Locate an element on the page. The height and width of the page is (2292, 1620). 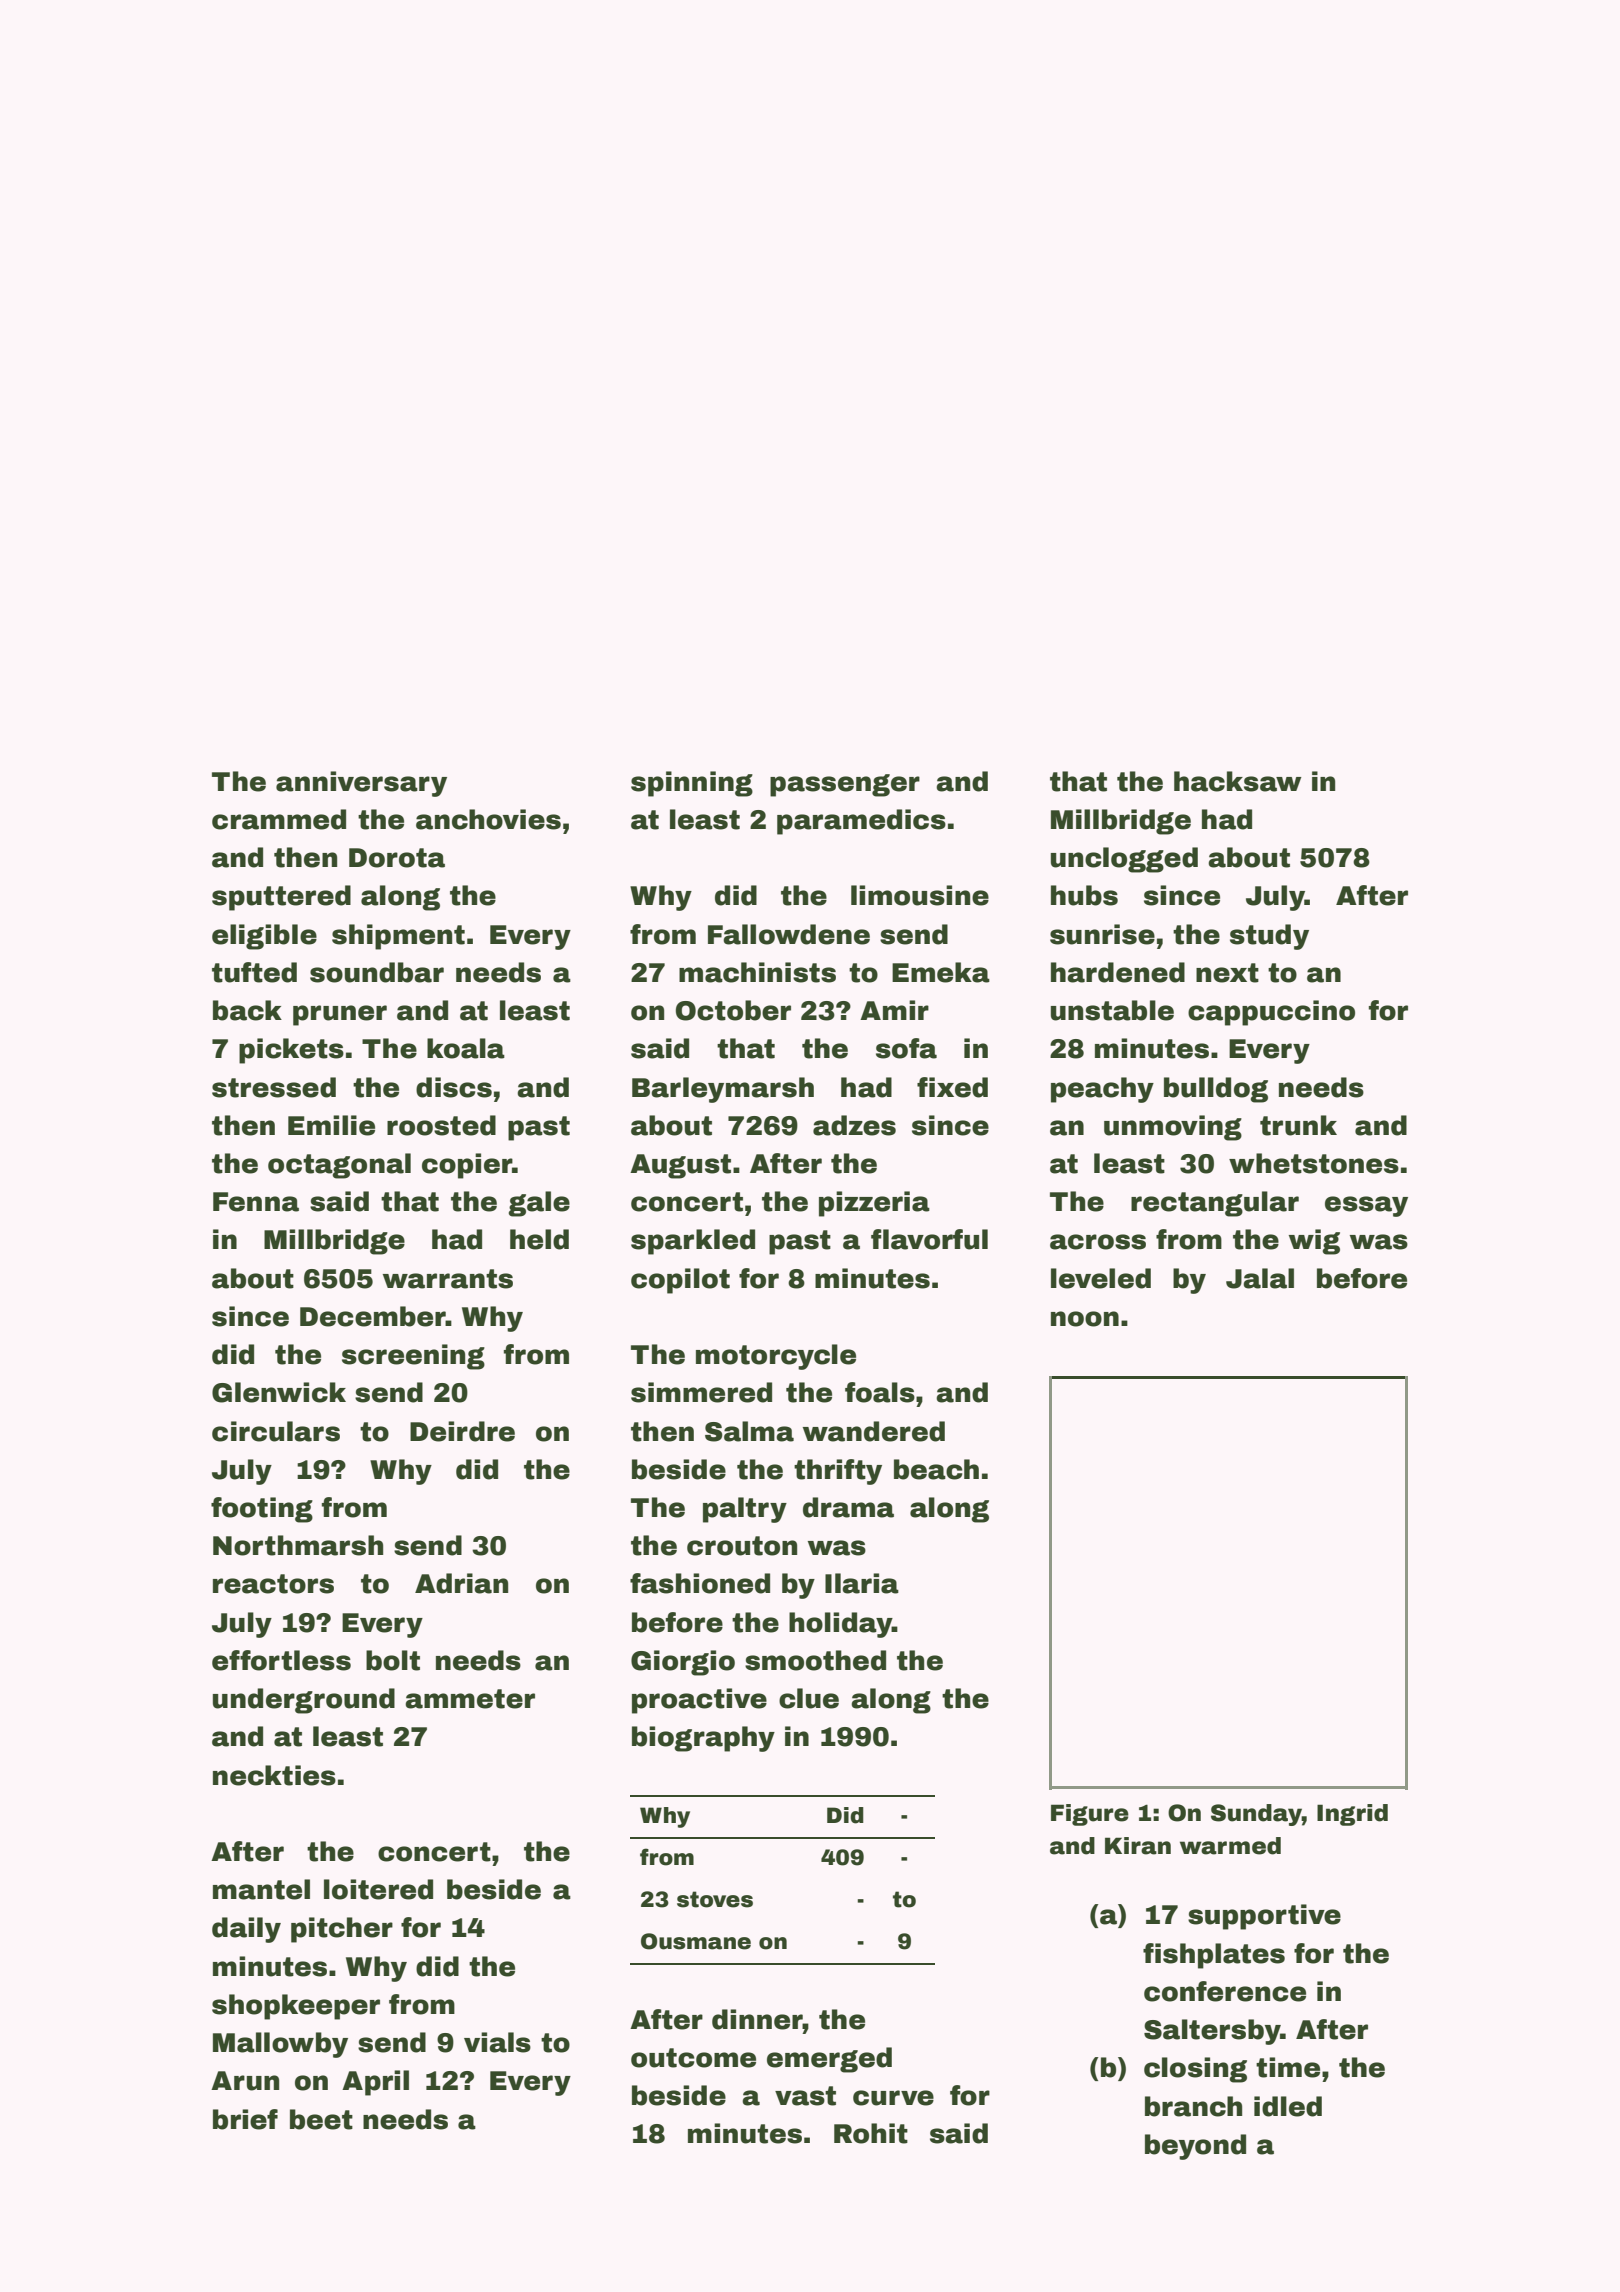
beach is located at coordinates (936, 1469).
